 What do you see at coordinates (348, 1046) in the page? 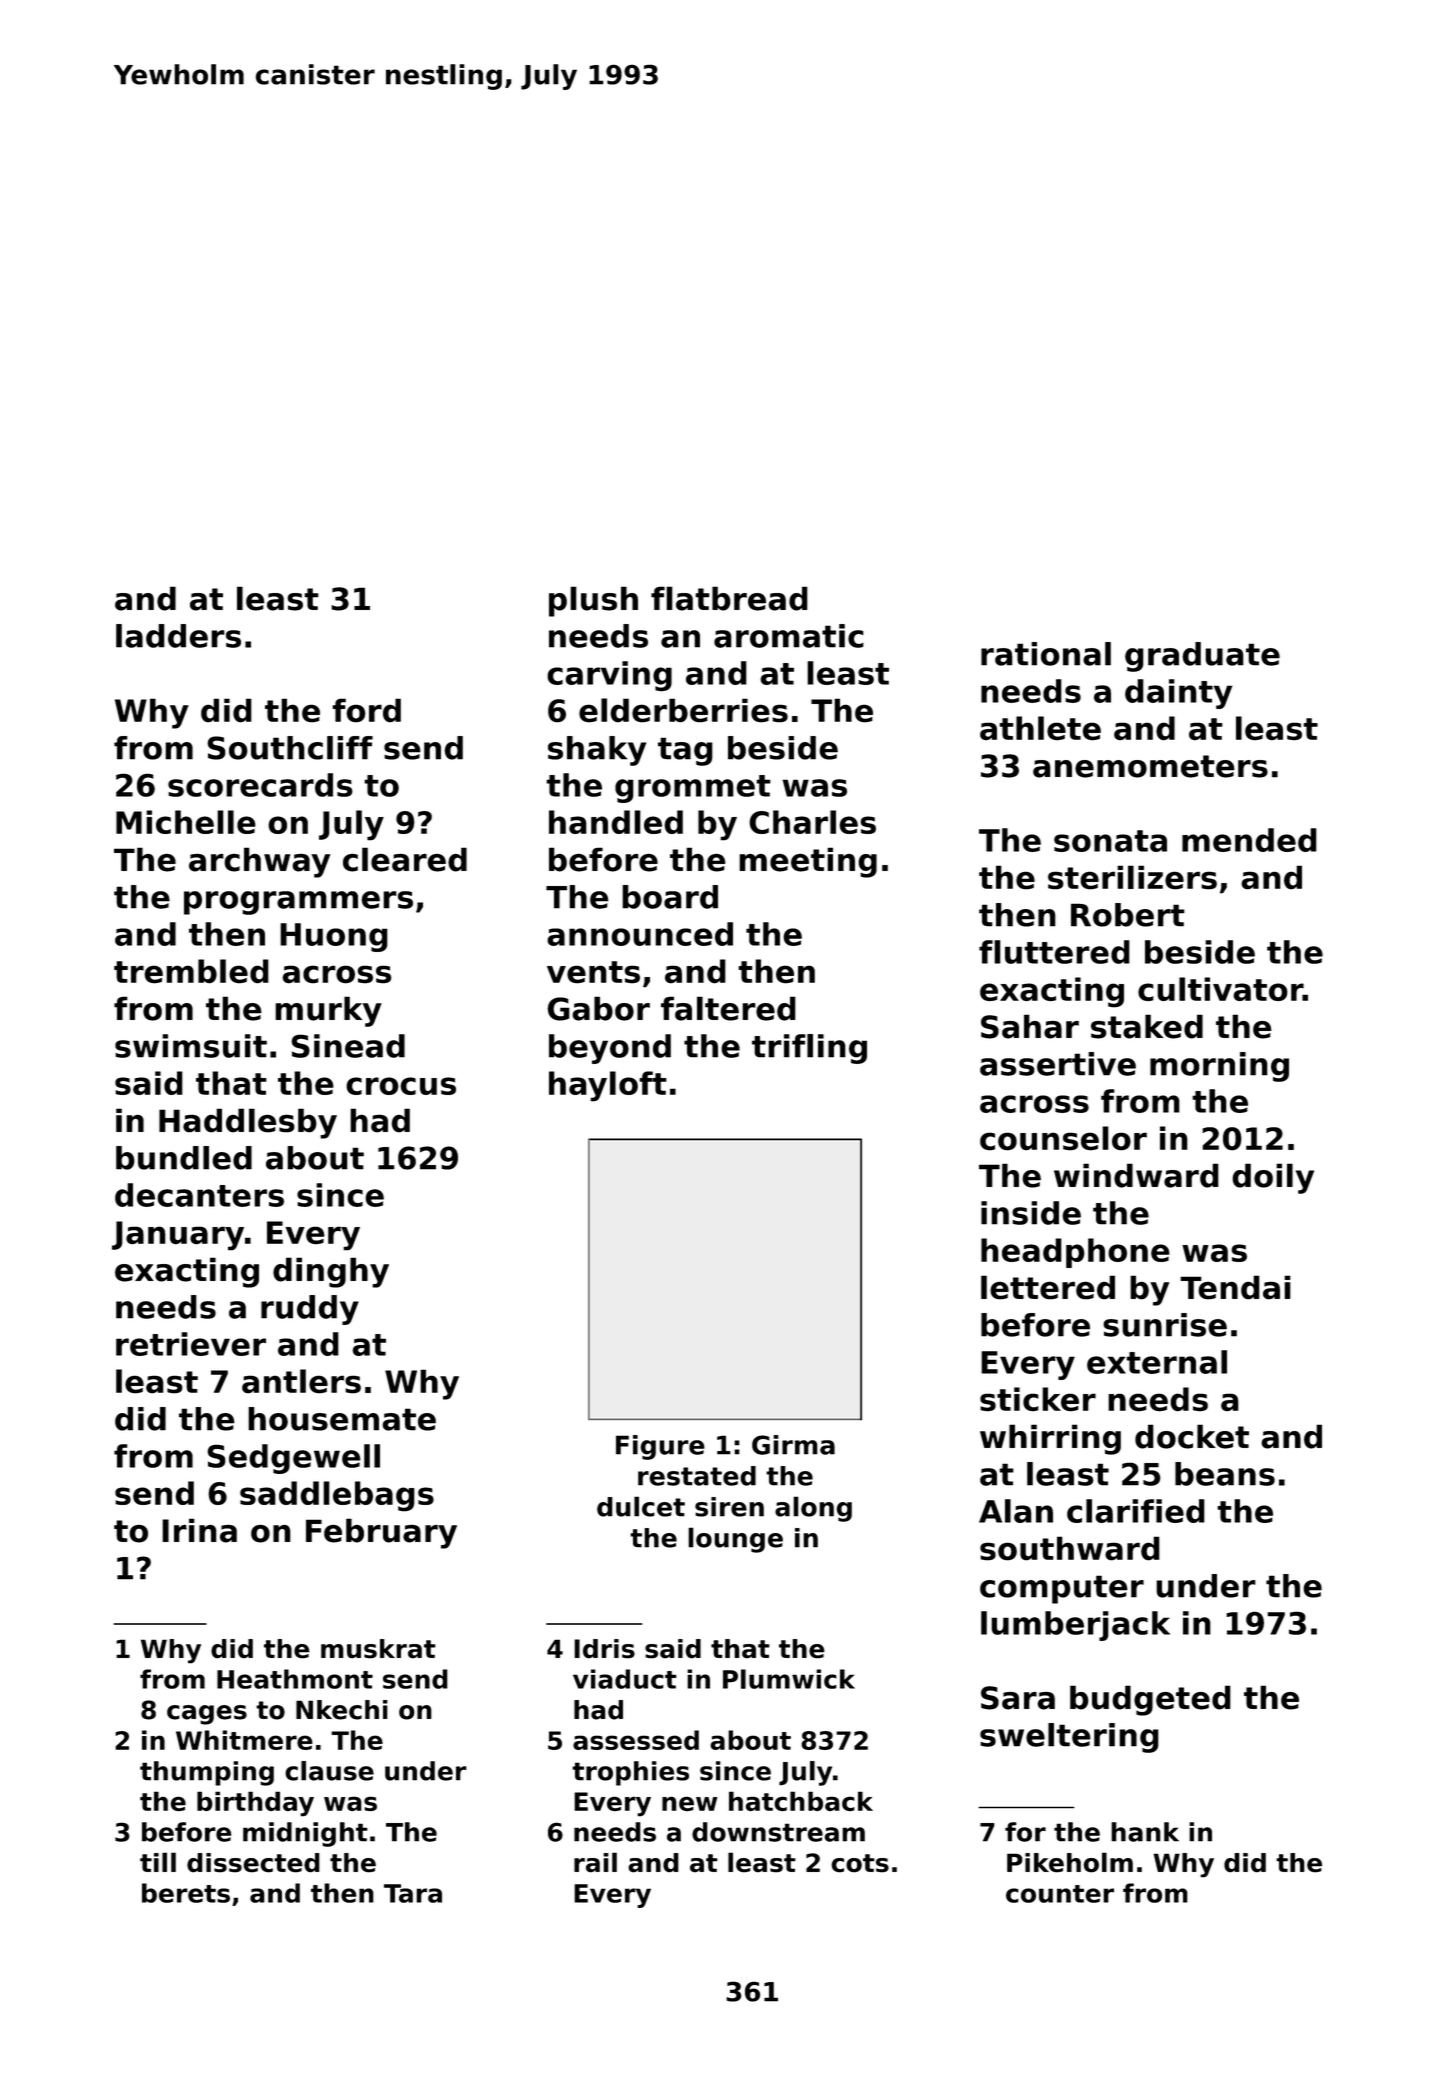
I see `Sinead` at bounding box center [348, 1046].
